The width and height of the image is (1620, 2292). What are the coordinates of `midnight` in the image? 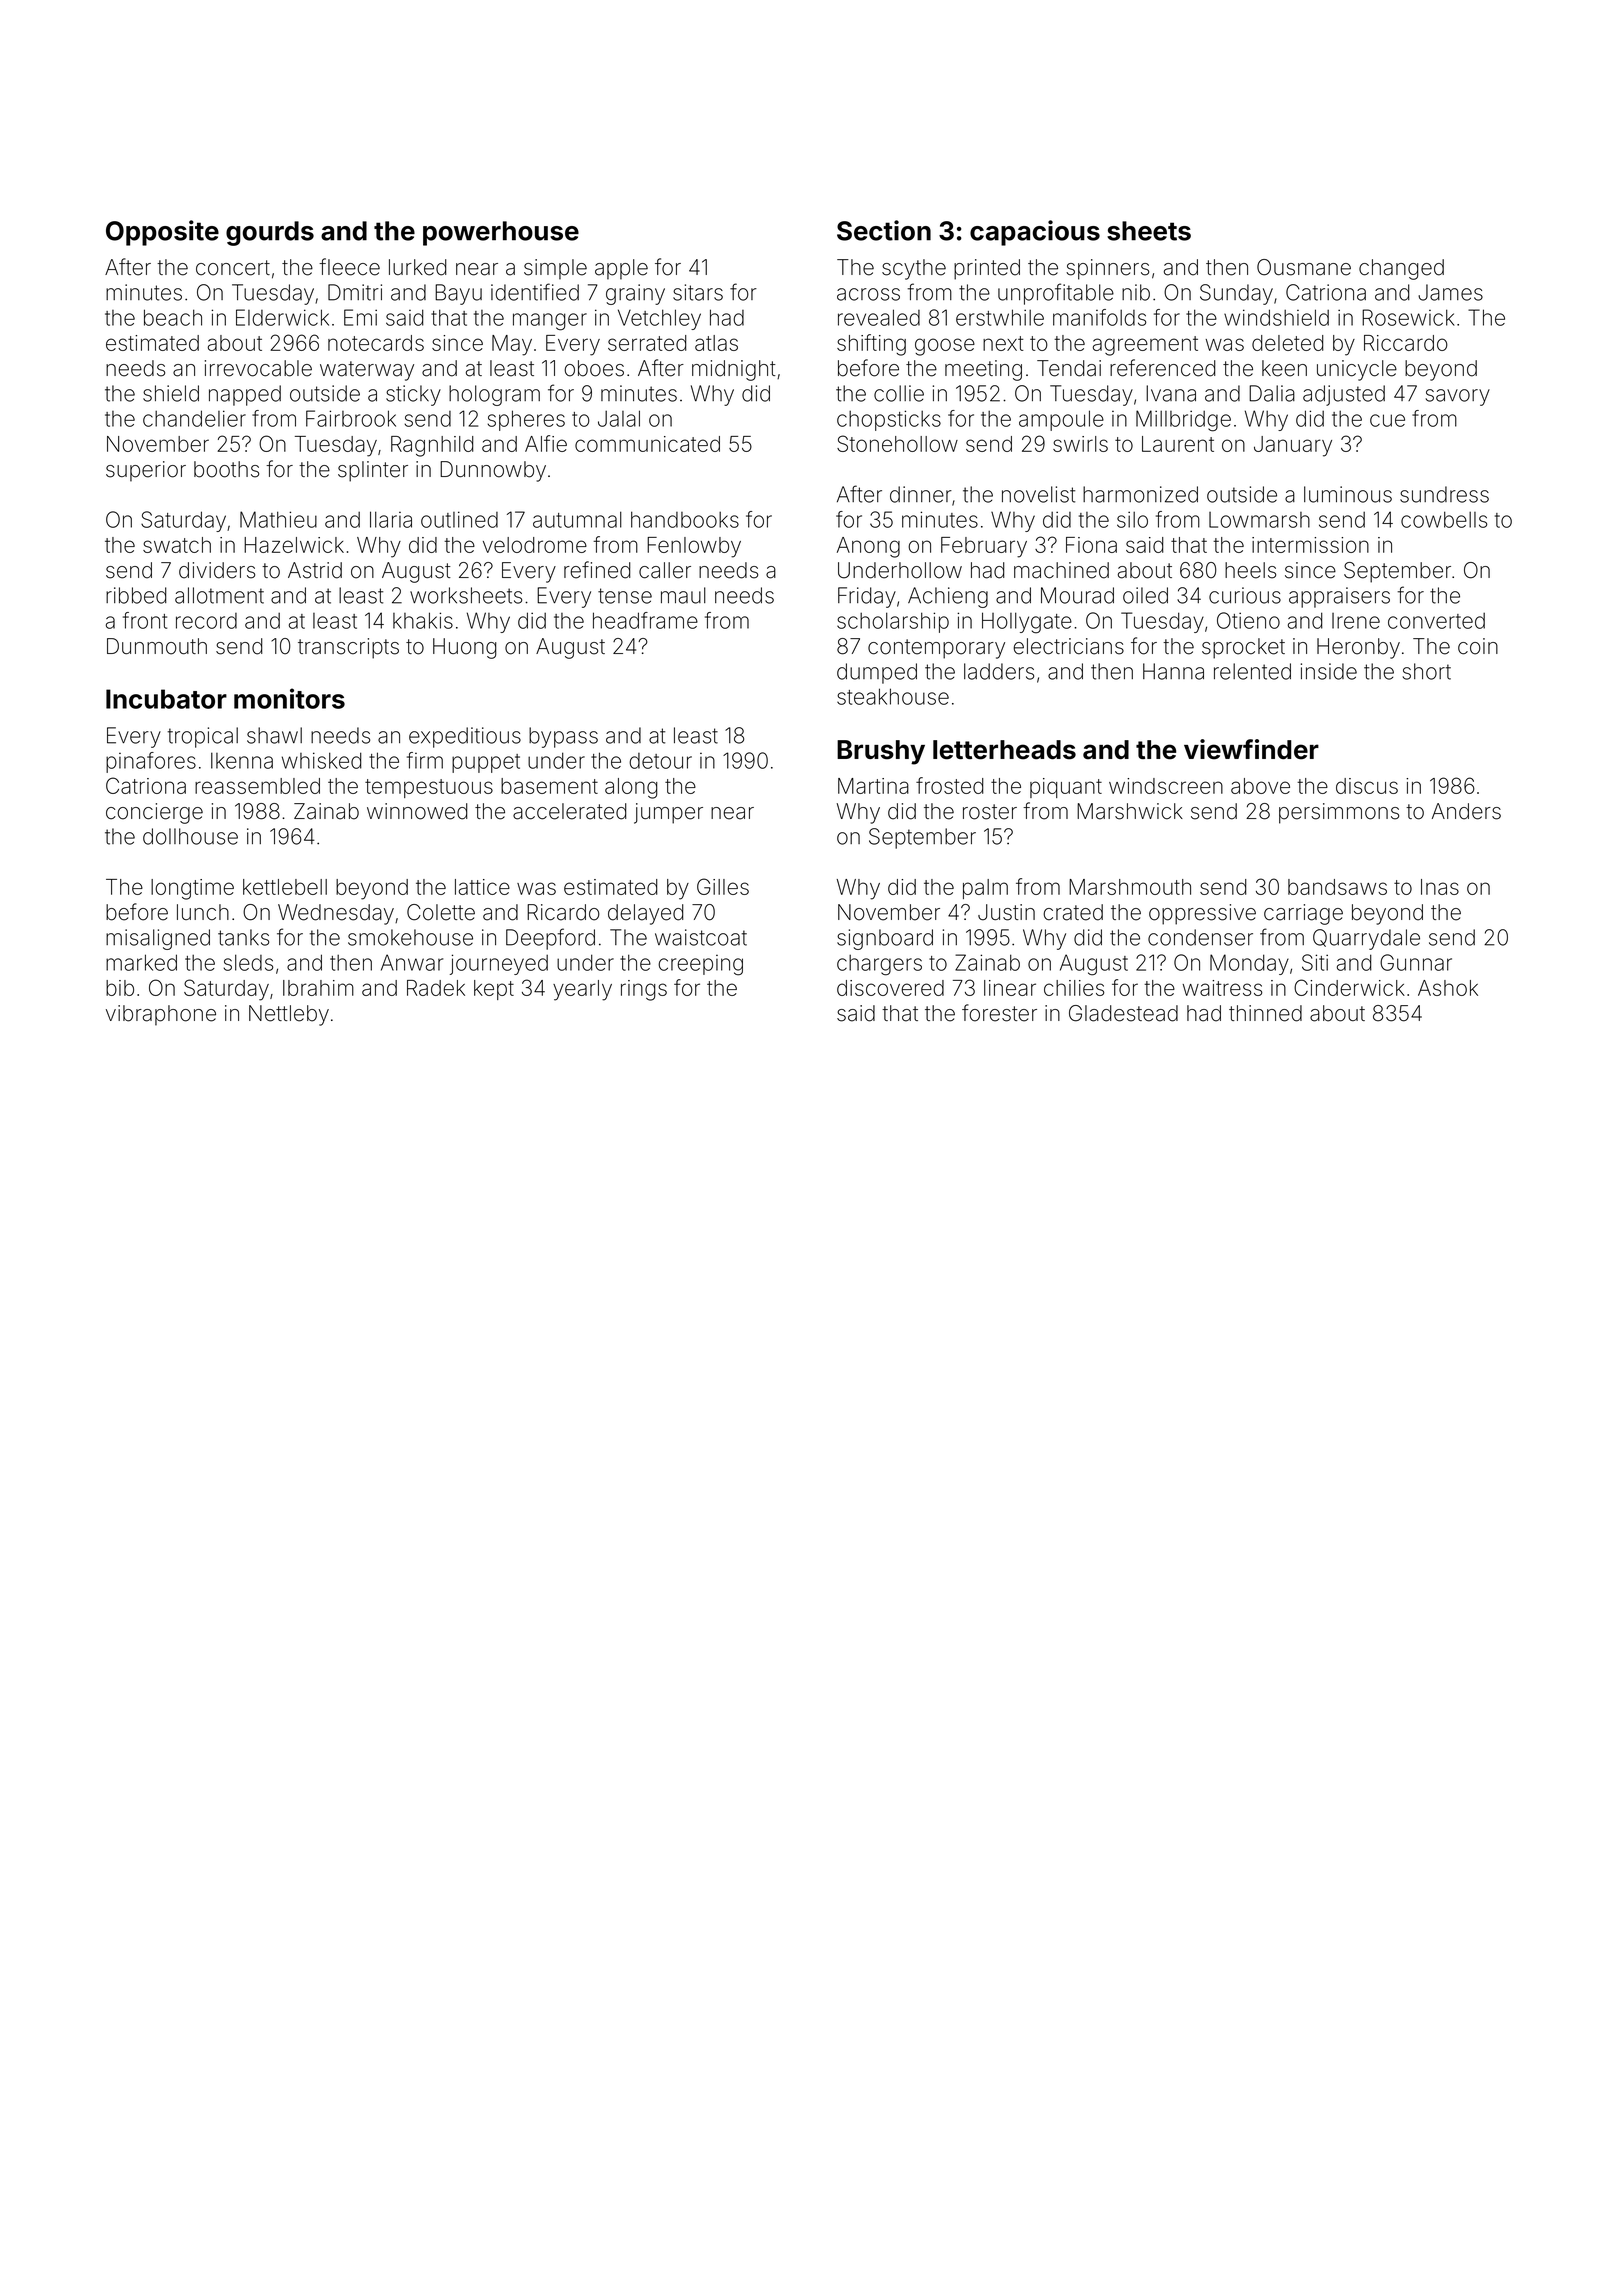 It's located at (734, 370).
